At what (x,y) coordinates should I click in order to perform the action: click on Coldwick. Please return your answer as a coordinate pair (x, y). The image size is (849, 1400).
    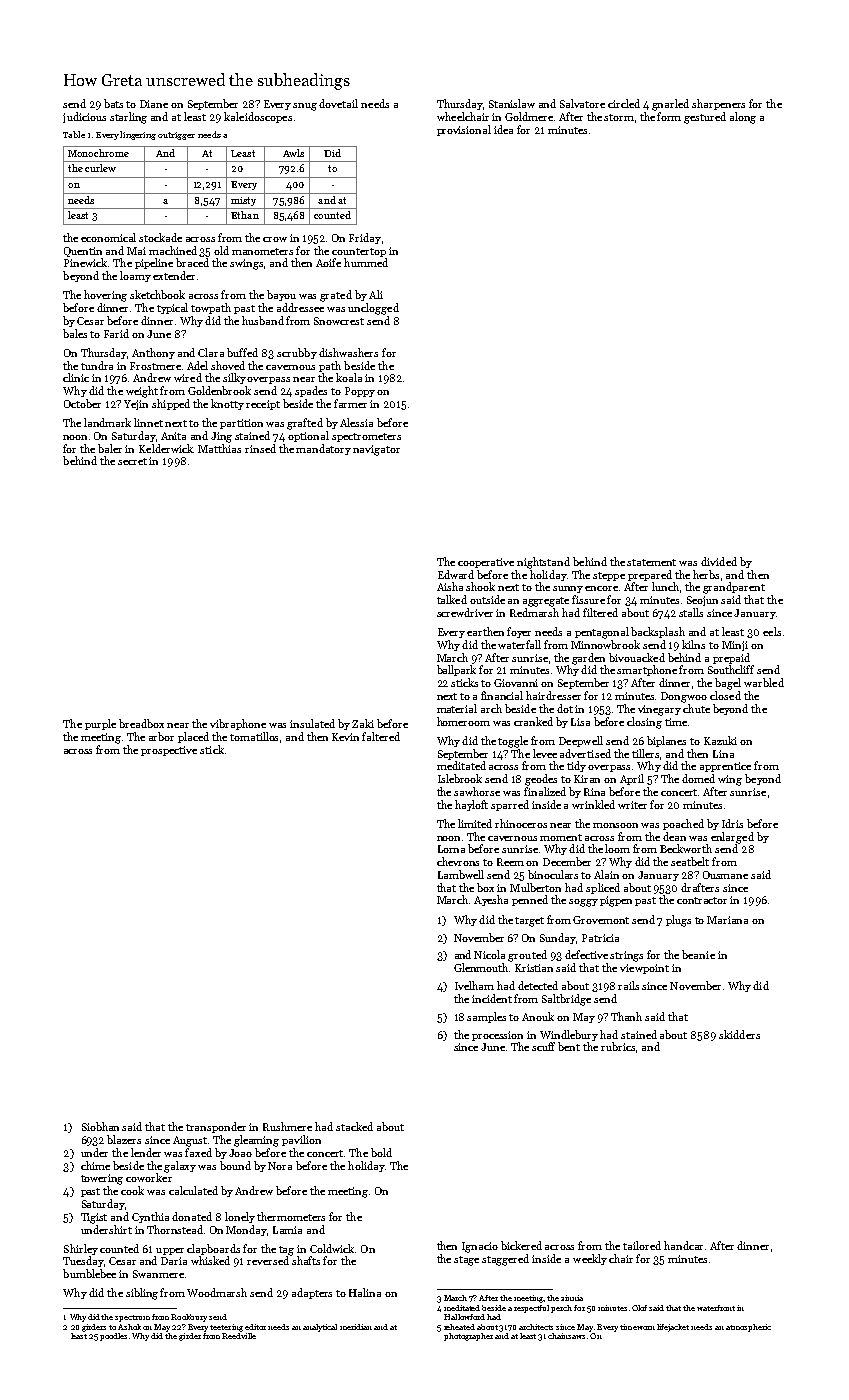
    Looking at the image, I should click on (332, 1248).
